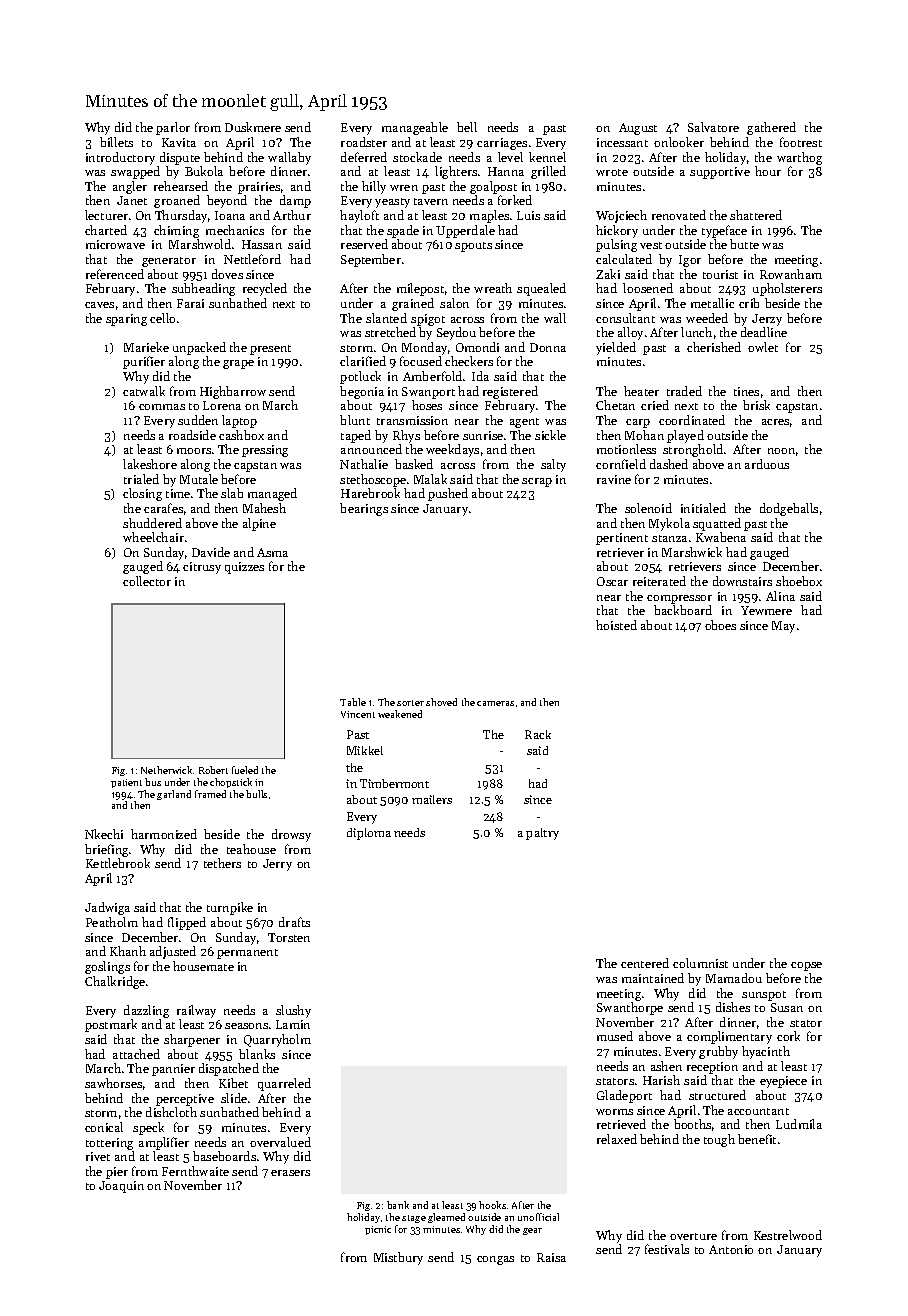  I want to click on slide, so click(234, 1098).
